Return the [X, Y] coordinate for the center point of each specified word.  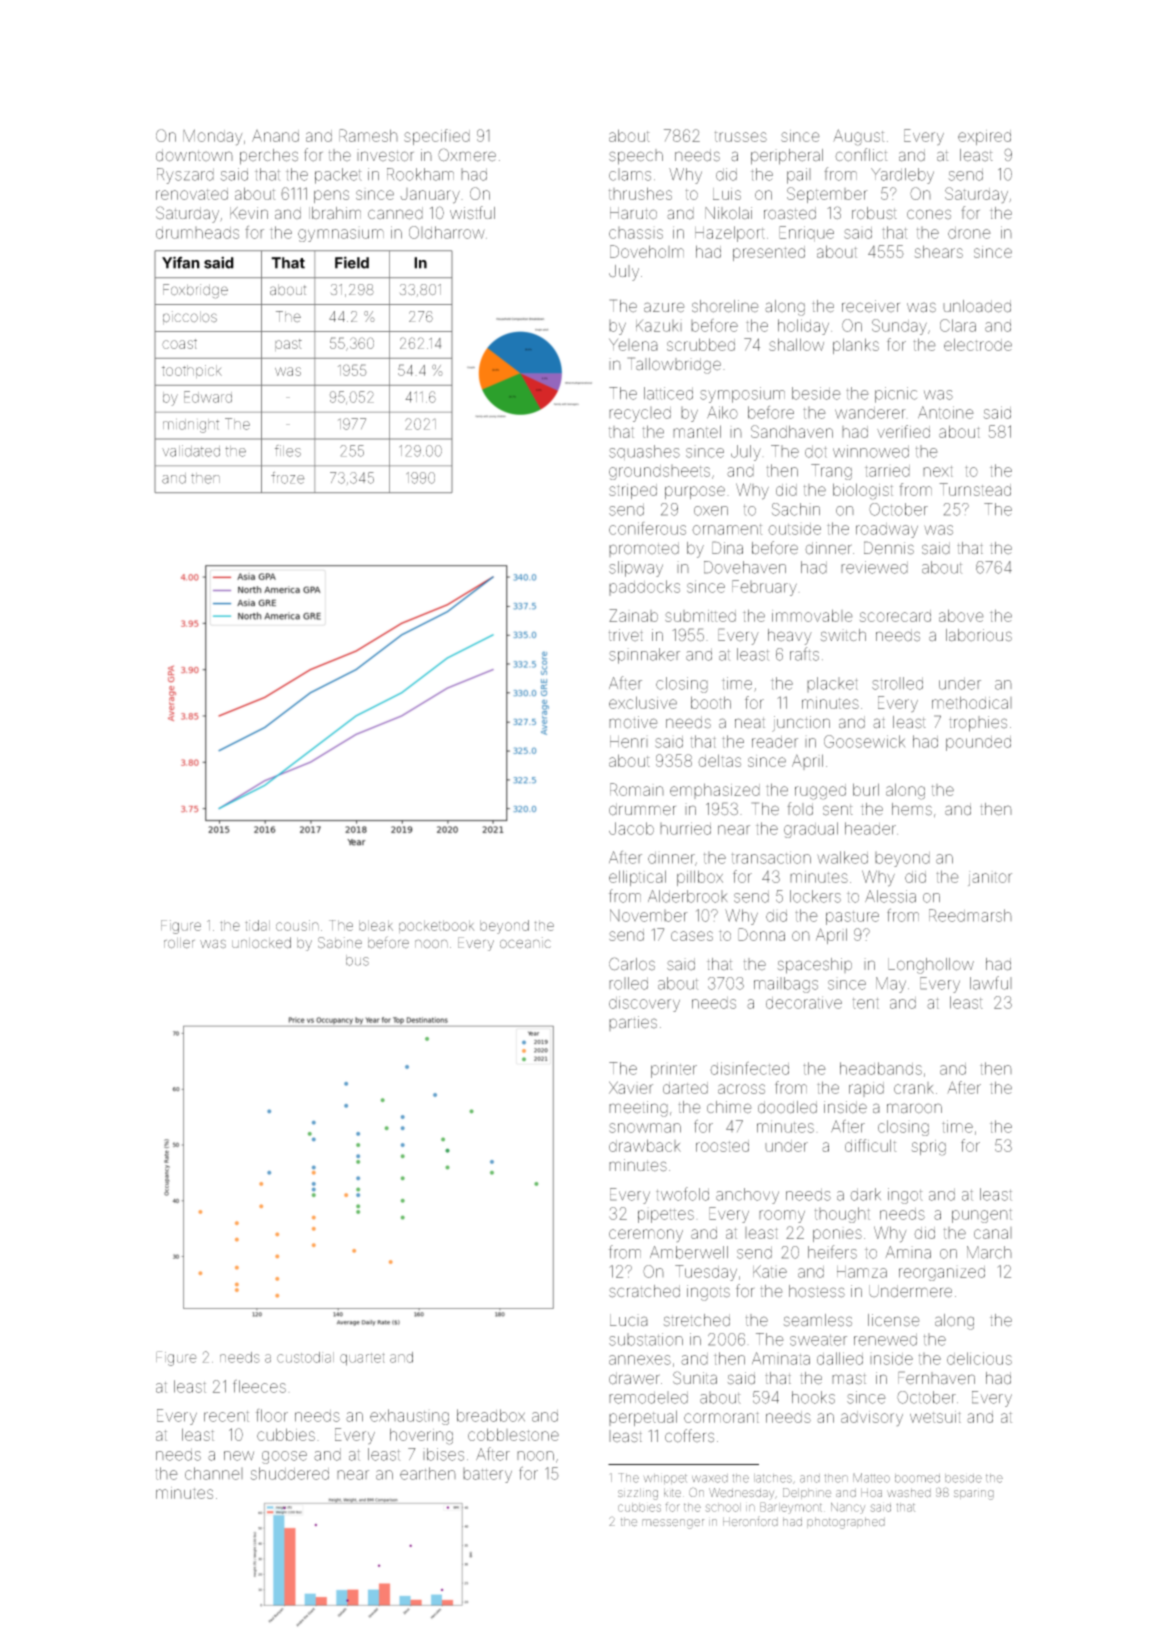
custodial [305, 1357]
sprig [929, 1148]
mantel [697, 431]
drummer [642, 809]
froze [288, 478]
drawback [645, 1145]
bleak [376, 925]
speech [636, 157]
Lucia [629, 1320]
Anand [275, 136]
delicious [979, 1358]
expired [984, 137]
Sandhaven [792, 431]
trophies [978, 724]
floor [272, 1415]
